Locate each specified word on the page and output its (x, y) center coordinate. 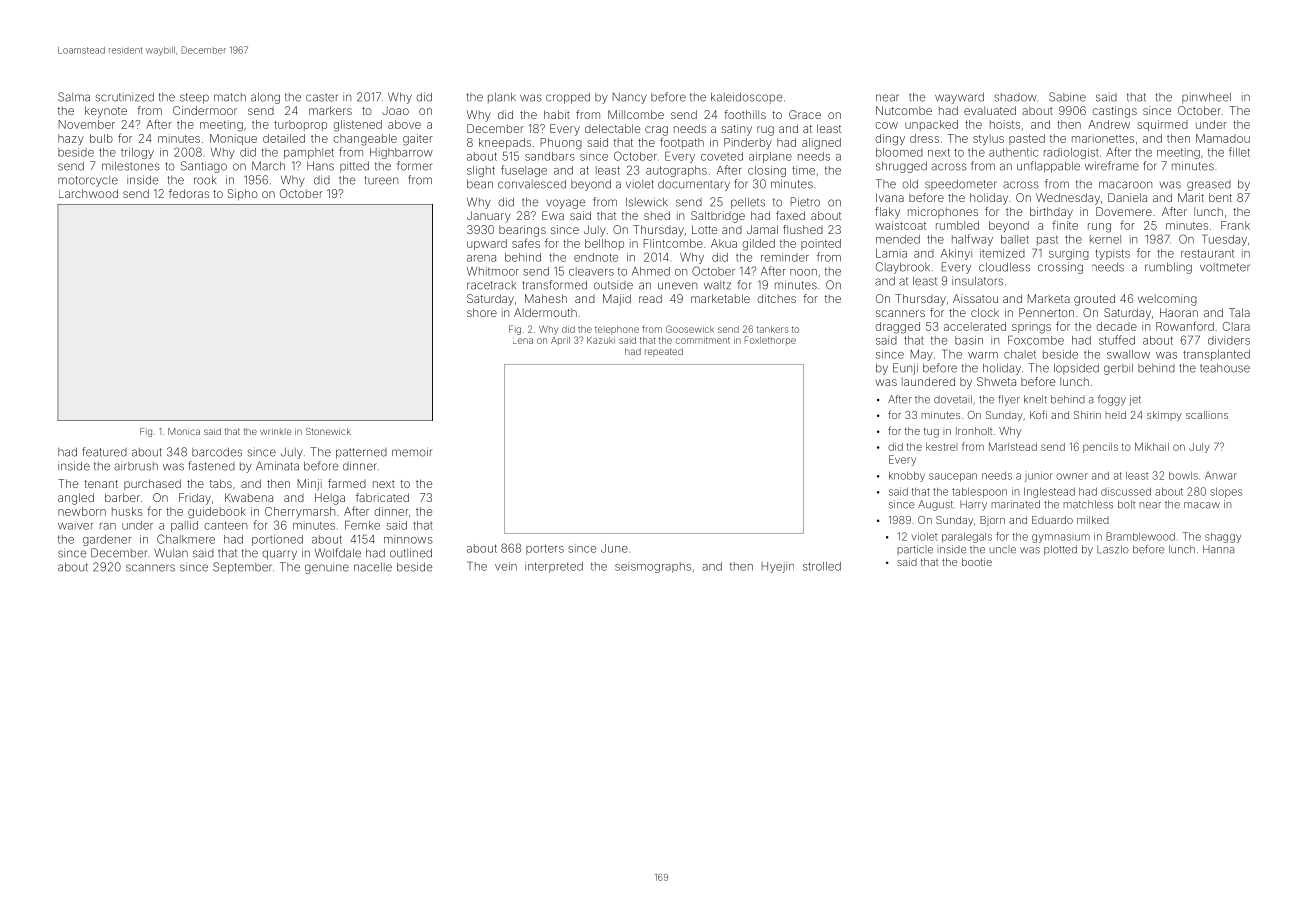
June (614, 548)
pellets (748, 203)
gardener (107, 540)
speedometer (961, 185)
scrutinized (124, 97)
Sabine (1067, 97)
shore (482, 312)
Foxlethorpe (770, 340)
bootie (977, 562)
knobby (907, 476)
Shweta (996, 381)
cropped (568, 98)
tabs (221, 483)
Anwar (1221, 475)
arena (481, 258)
